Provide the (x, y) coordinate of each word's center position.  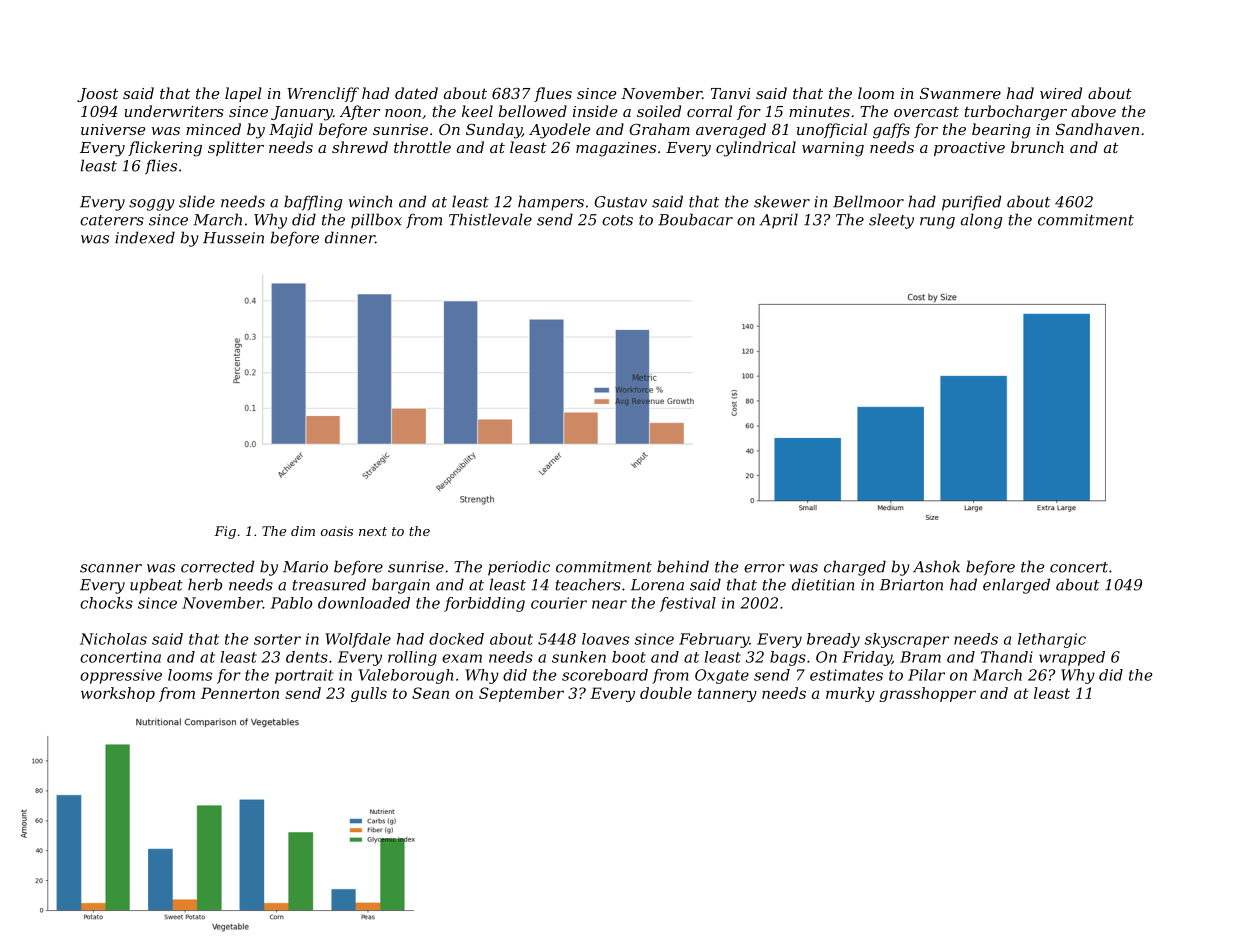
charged (855, 568)
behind (683, 566)
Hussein (233, 238)
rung (937, 223)
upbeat (156, 586)
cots (617, 220)
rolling (412, 658)
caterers (112, 220)
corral (709, 111)
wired (1061, 93)
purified (971, 203)
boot (629, 657)
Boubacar (695, 219)
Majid (291, 131)
